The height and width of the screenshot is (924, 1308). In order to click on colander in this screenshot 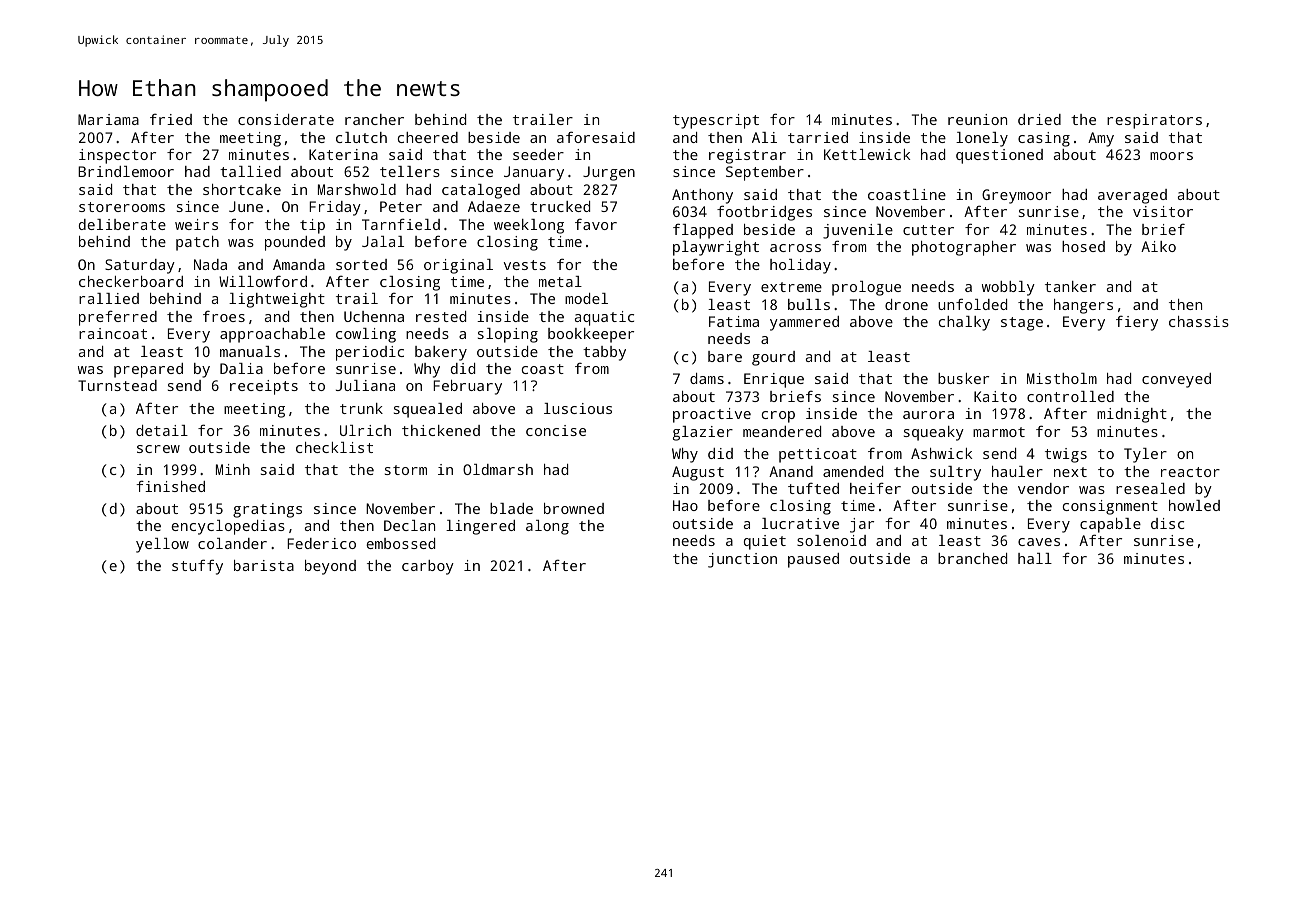, I will do `click(232, 543)`.
